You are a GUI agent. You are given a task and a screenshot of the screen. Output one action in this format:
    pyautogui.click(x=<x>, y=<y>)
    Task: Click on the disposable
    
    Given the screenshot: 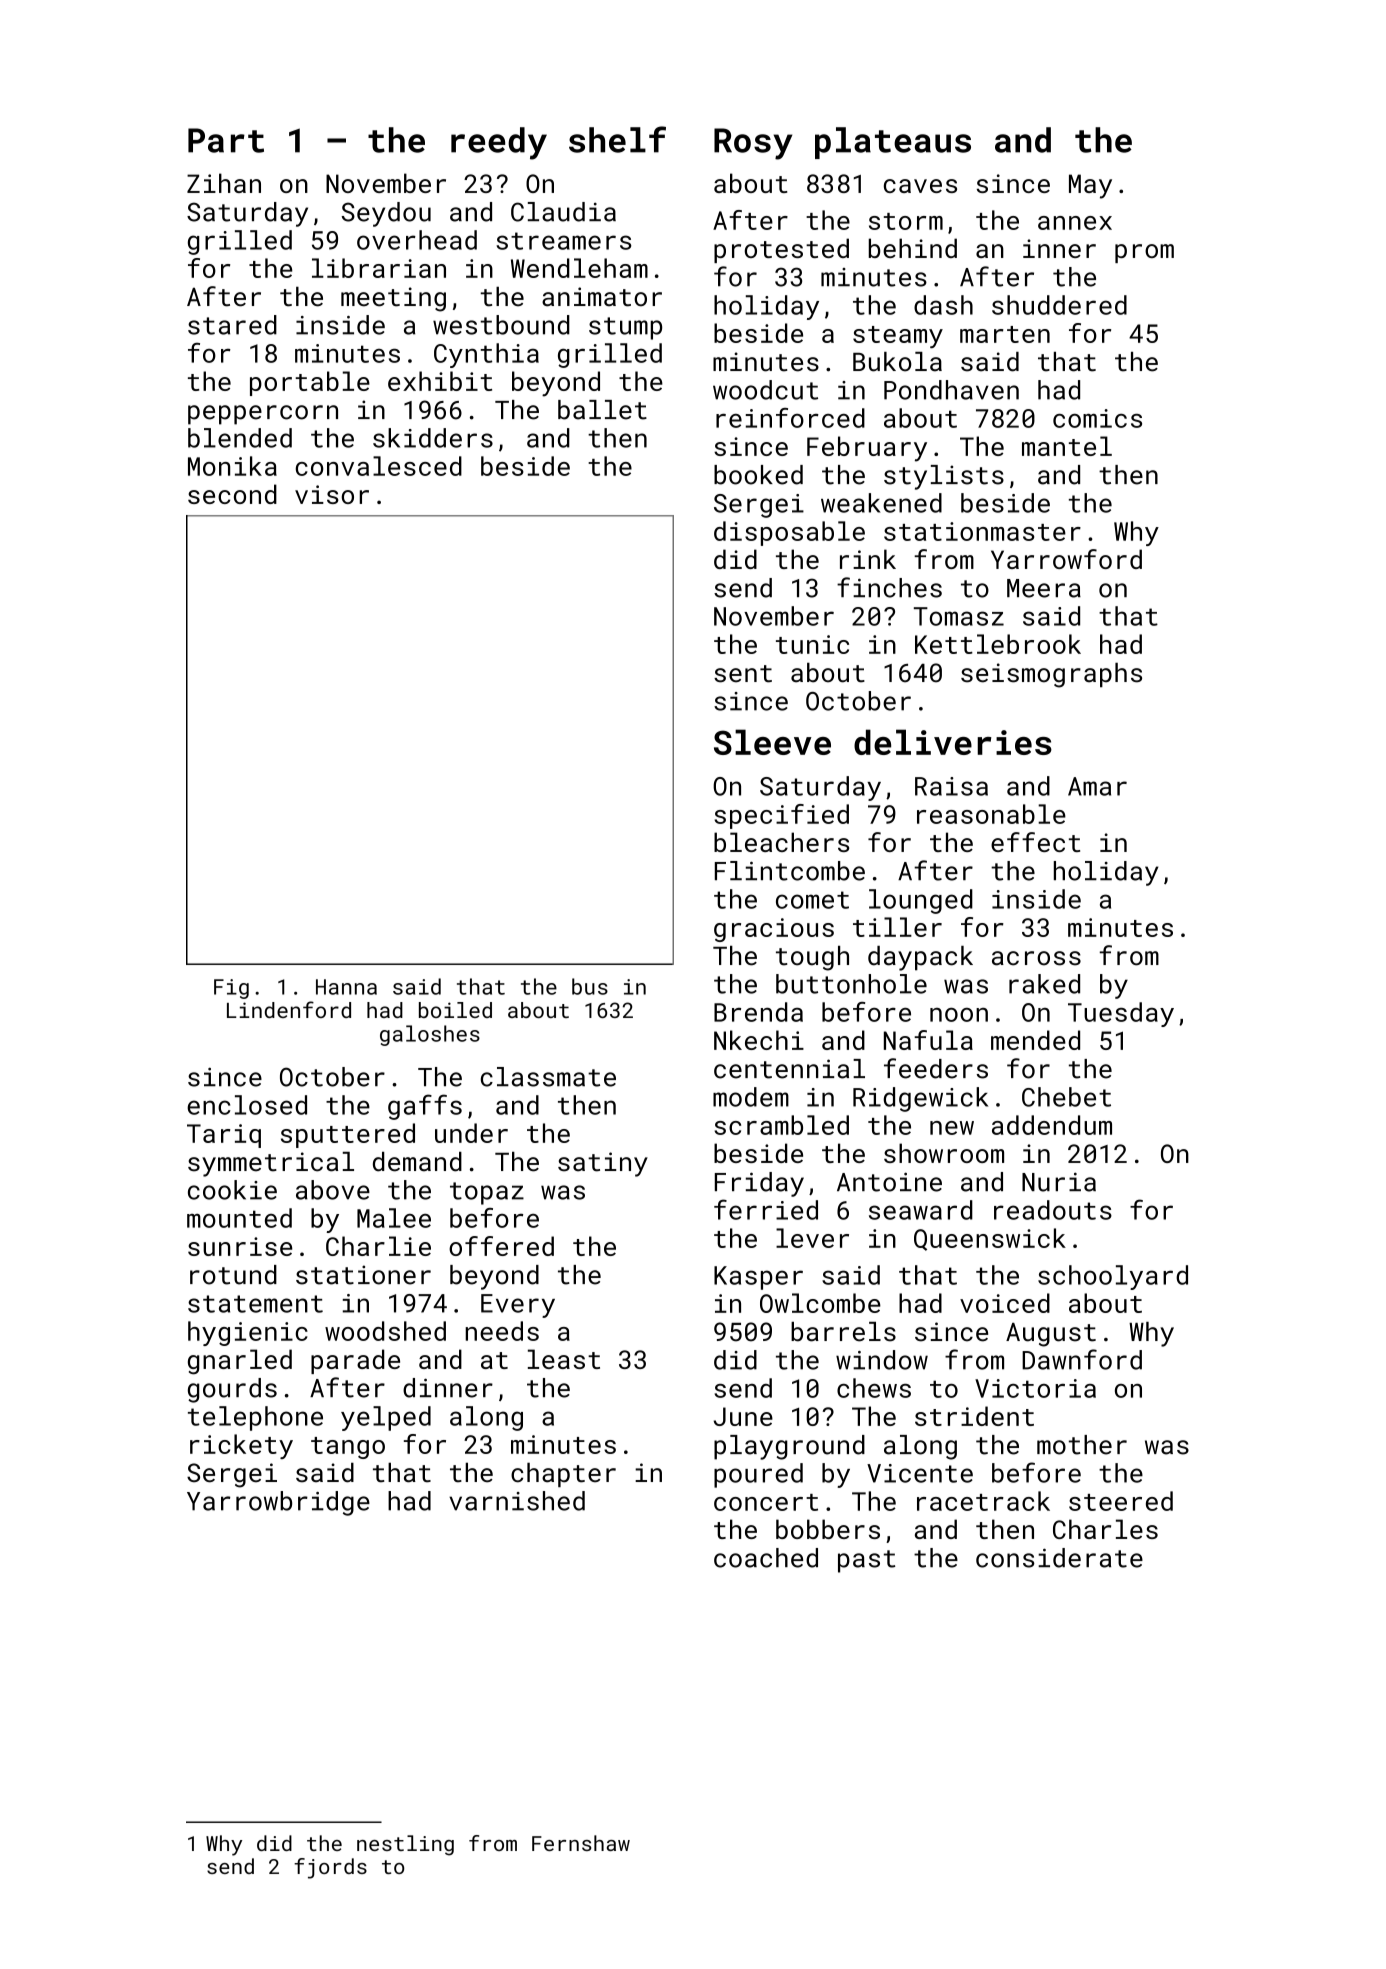 What is the action you would take?
    pyautogui.click(x=789, y=533)
